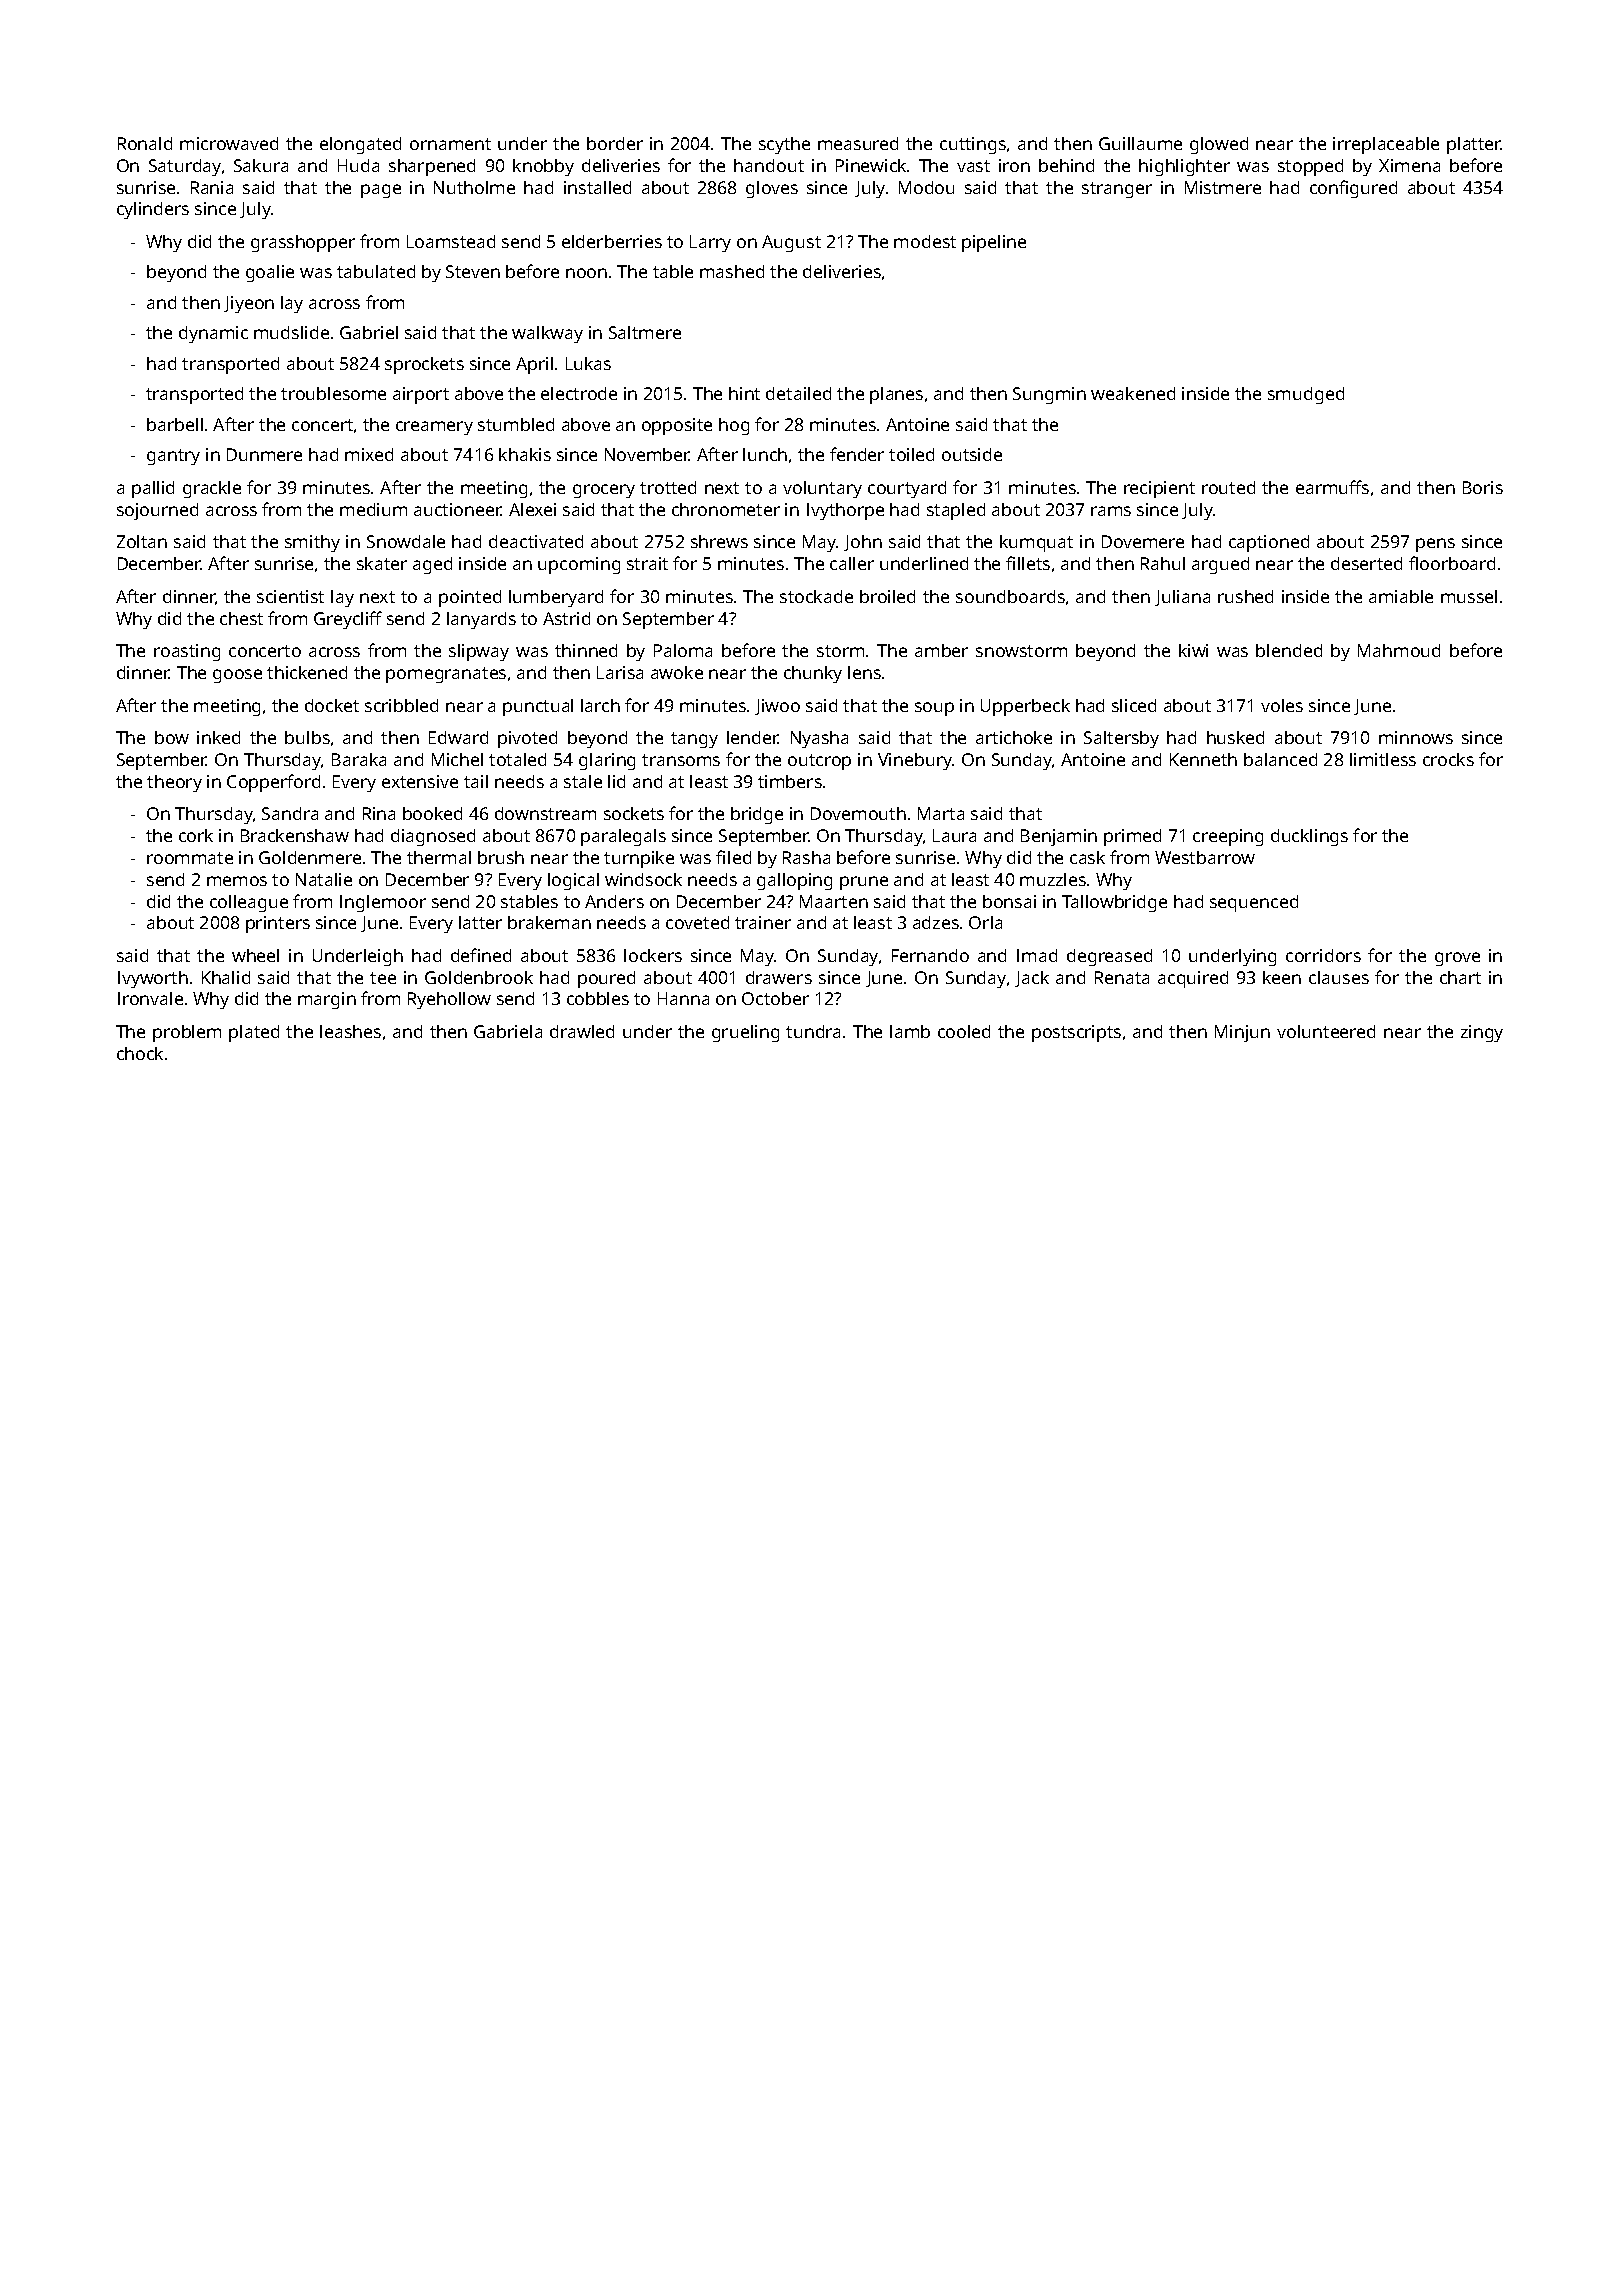 The image size is (1620, 2292). Describe the element at coordinates (140, 1053) in the image. I see `chock` at that location.
